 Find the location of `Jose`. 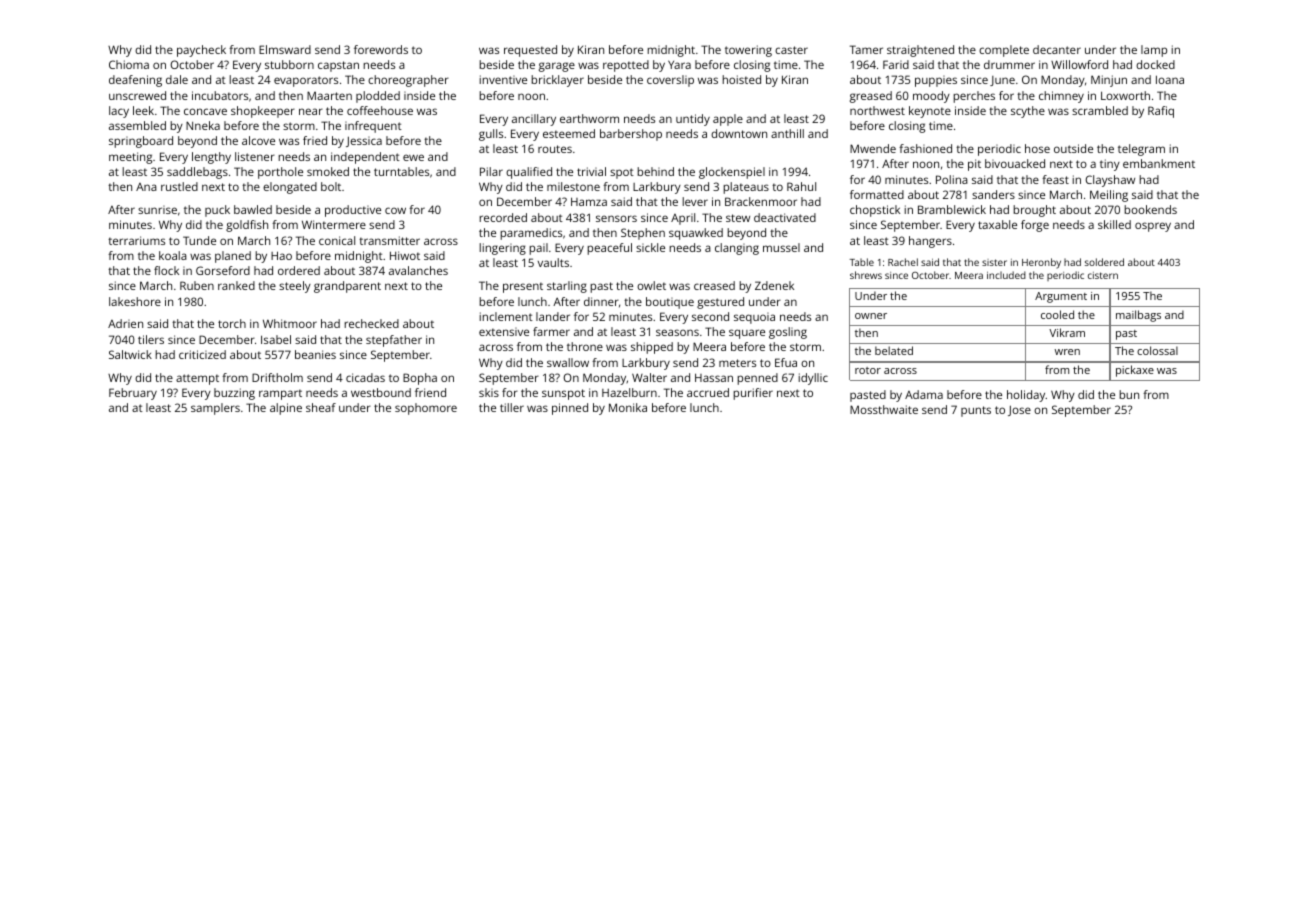

Jose is located at coordinates (1019, 410).
